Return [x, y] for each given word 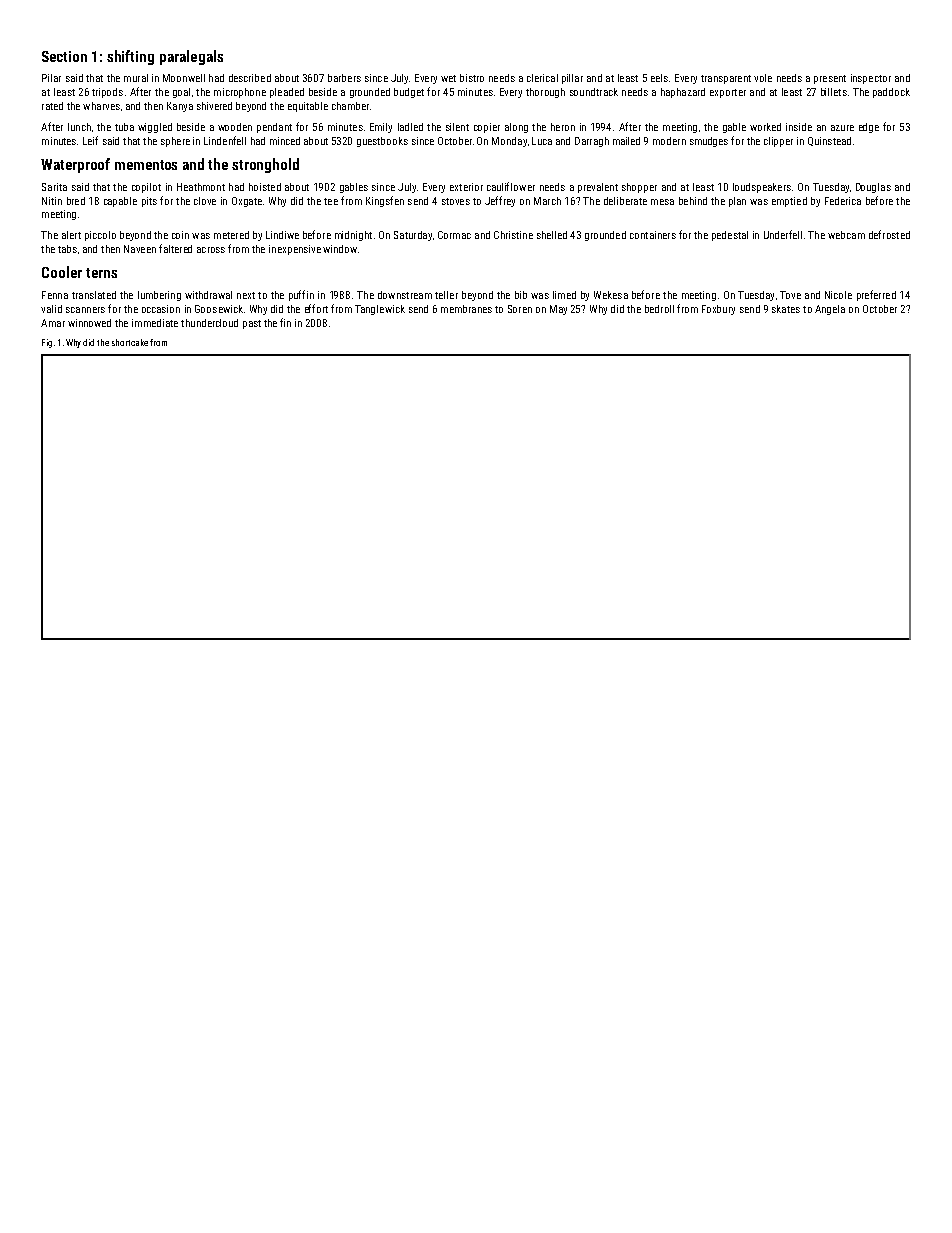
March [547, 201]
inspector [871, 79]
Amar [53, 323]
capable [120, 202]
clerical [542, 78]
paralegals [191, 57]
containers [653, 235]
